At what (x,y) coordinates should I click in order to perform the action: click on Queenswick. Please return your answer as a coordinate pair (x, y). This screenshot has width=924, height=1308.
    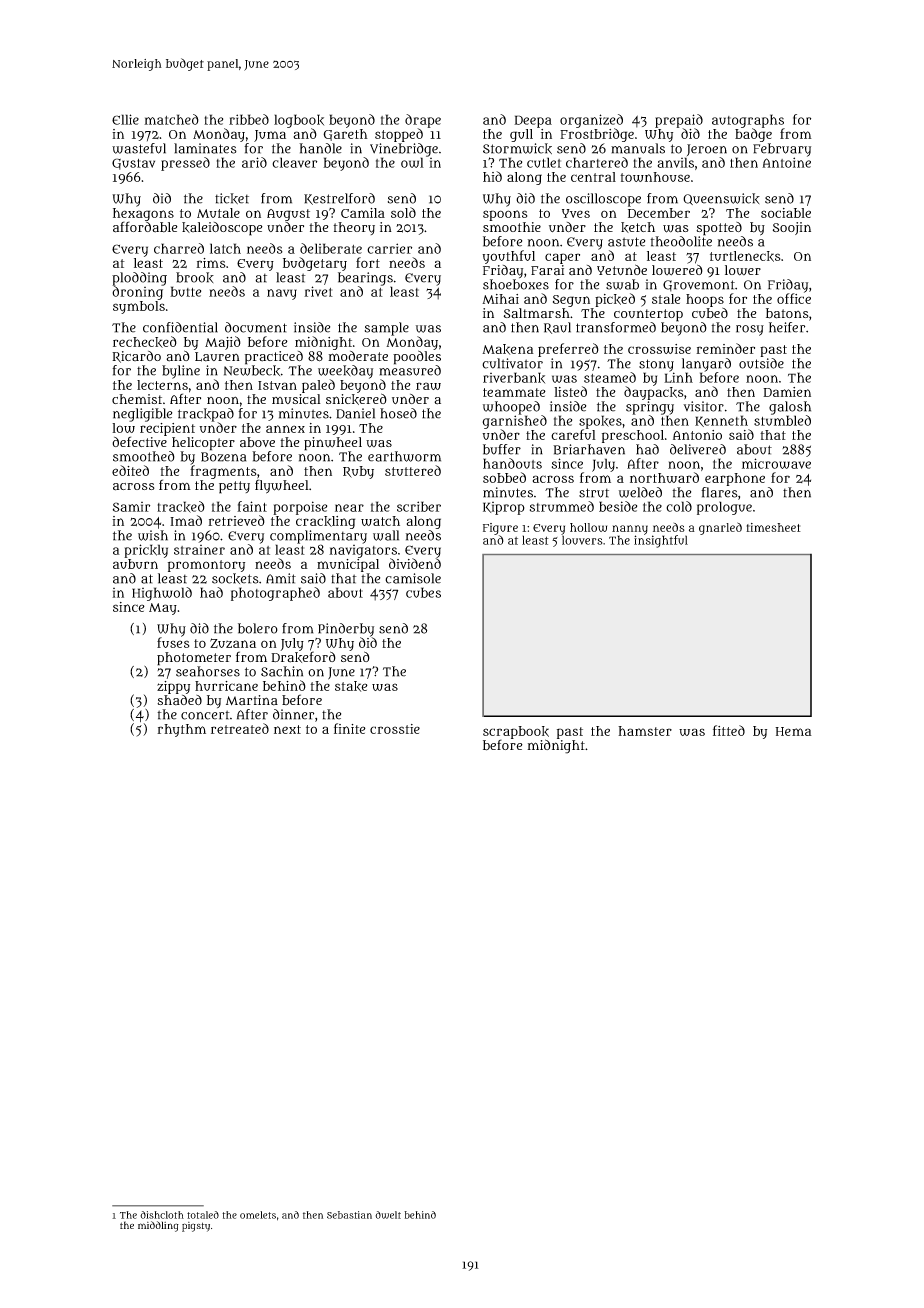
    Looking at the image, I should click on (721, 199).
